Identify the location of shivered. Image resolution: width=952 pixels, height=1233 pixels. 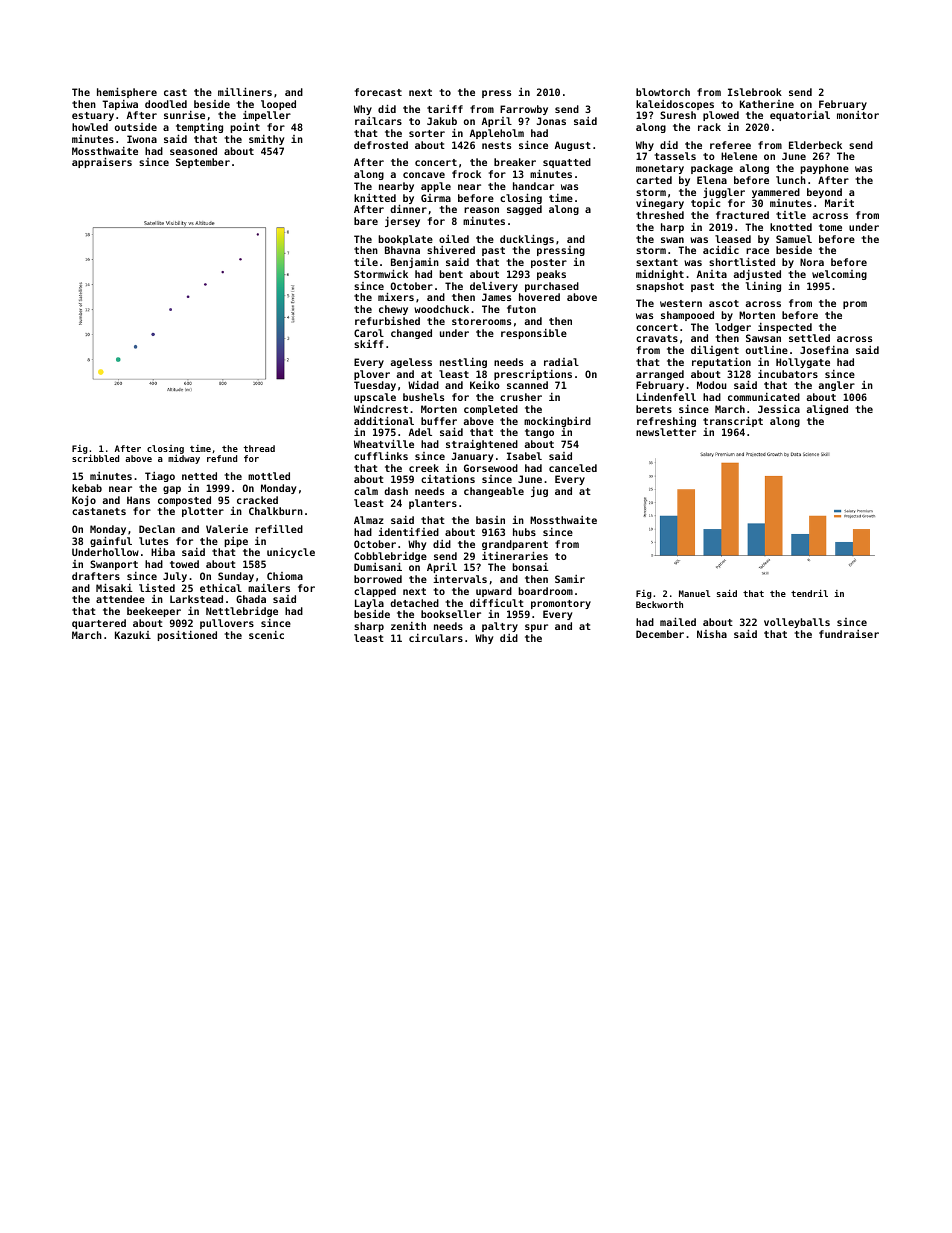
(451, 250).
